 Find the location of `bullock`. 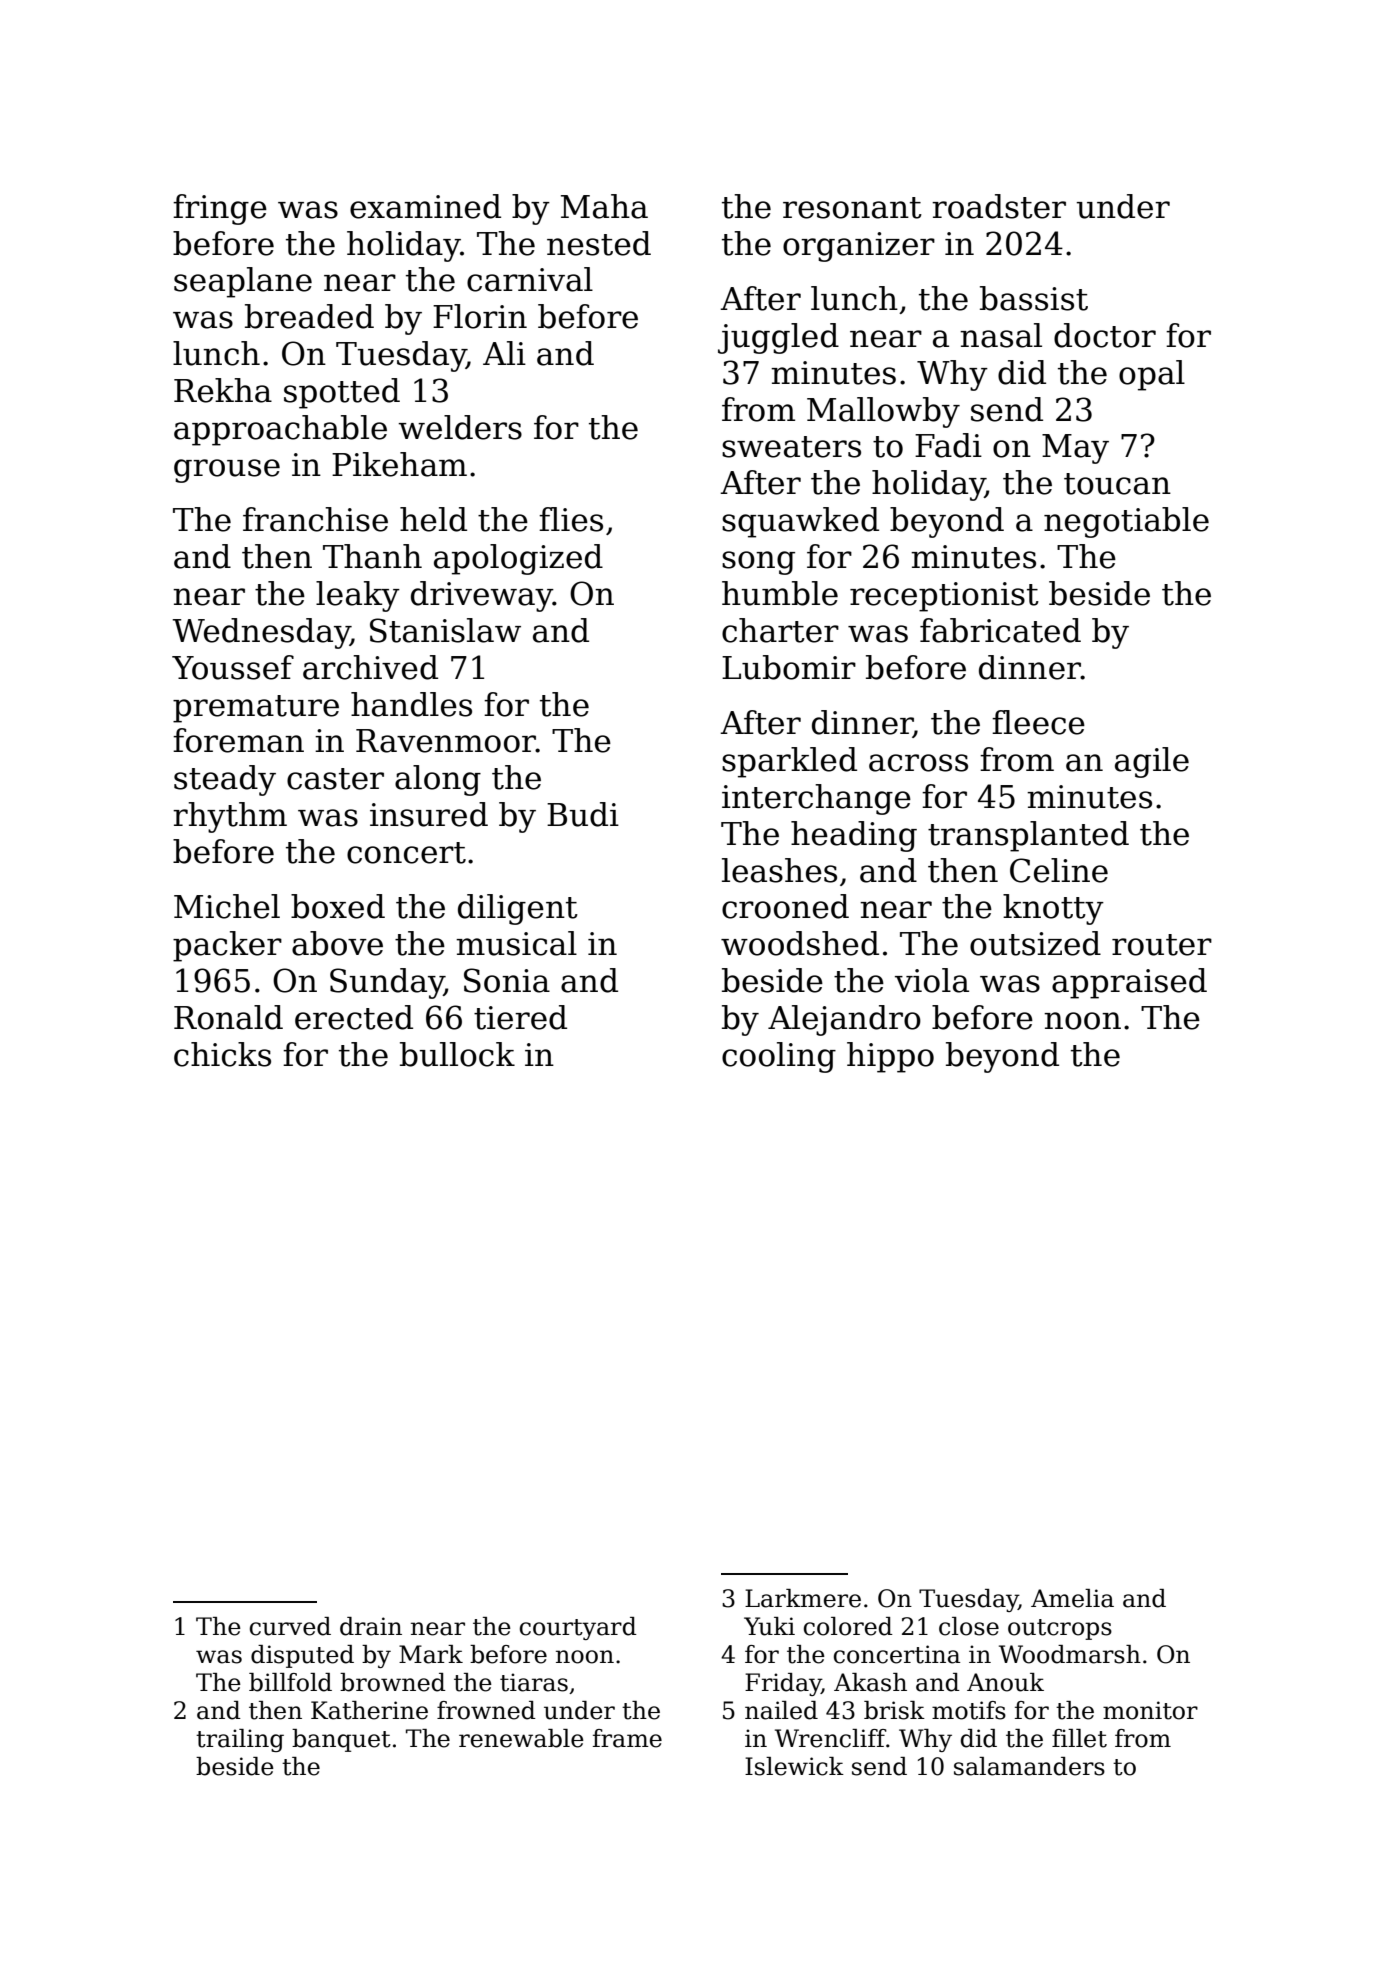

bullock is located at coordinates (457, 1054).
